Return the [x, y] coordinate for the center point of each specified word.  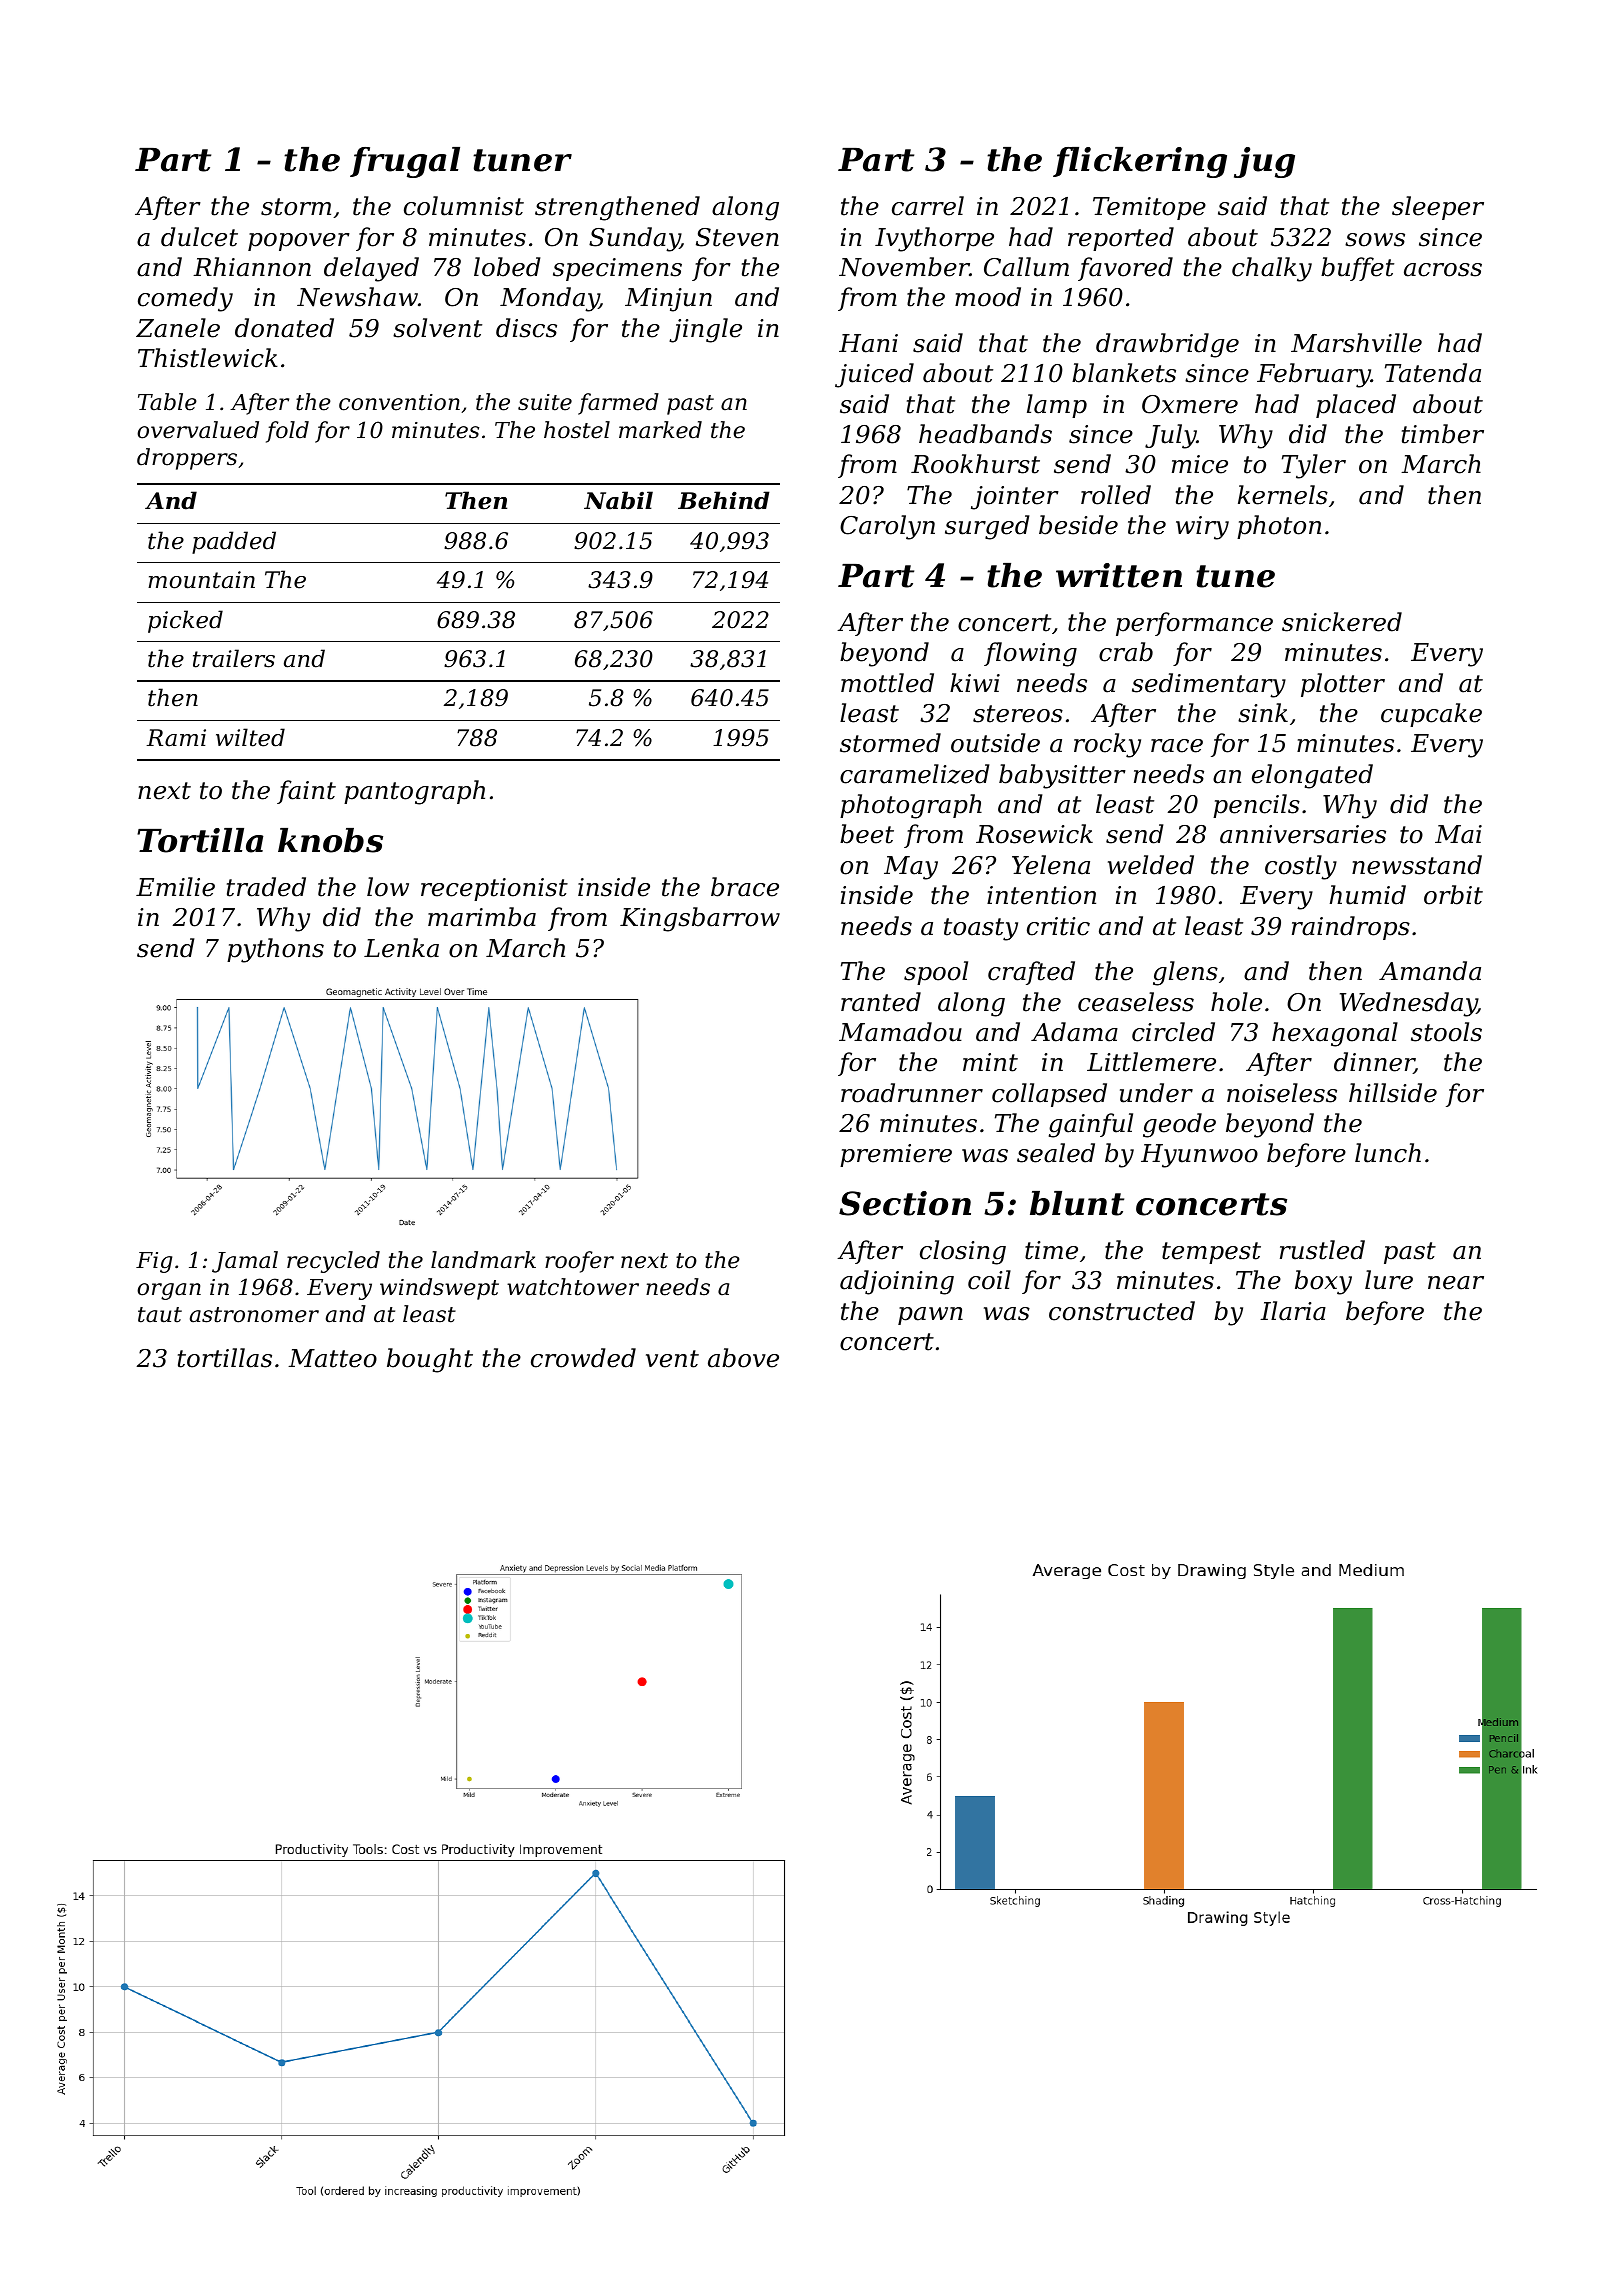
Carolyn [887, 527]
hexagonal [1335, 1034]
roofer [579, 1262]
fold [287, 432]
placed [1356, 406]
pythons [275, 950]
